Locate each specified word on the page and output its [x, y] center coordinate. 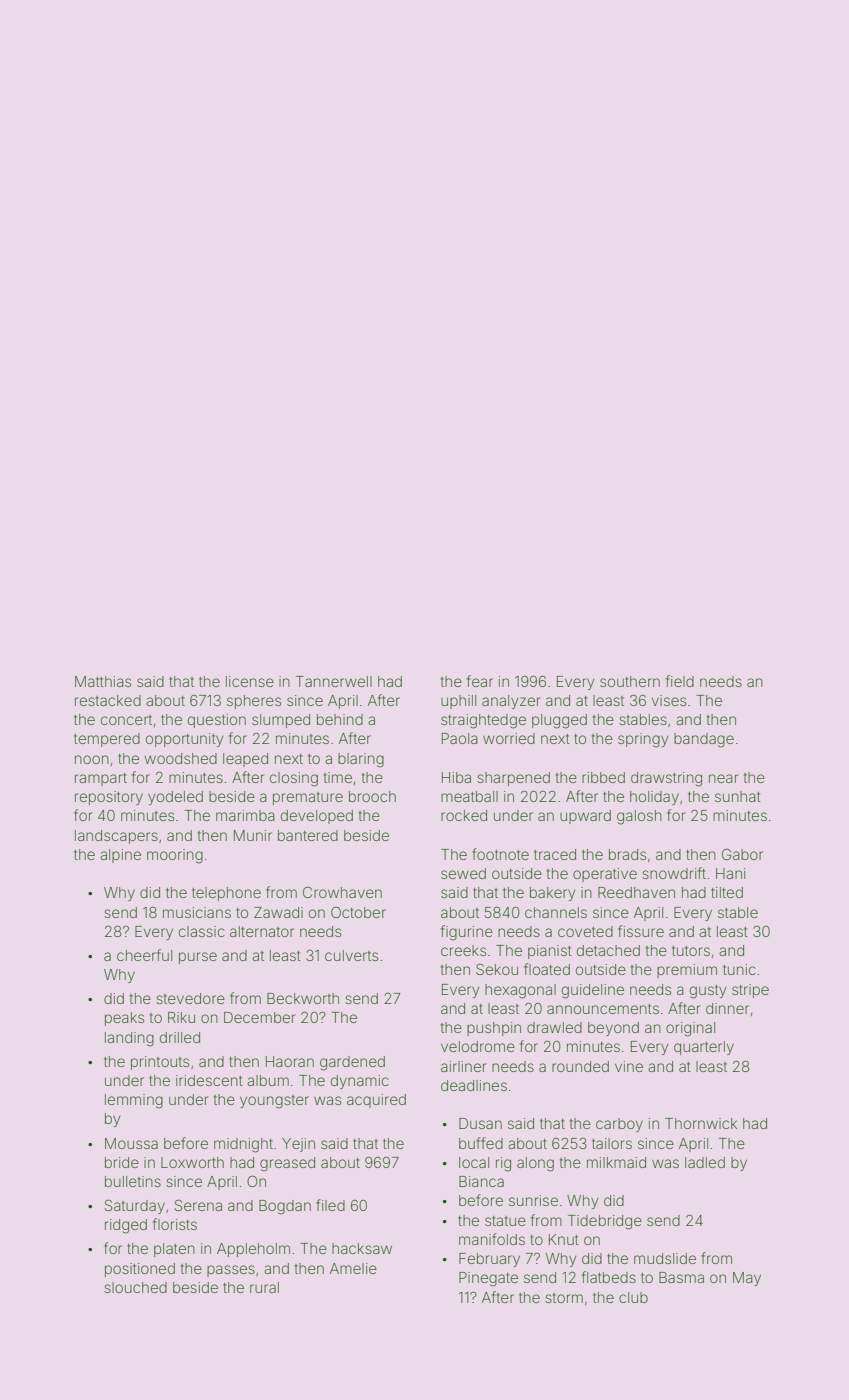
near [723, 778]
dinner [727, 1008]
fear [480, 681]
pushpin [494, 1029]
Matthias [103, 681]
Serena [198, 1205]
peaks [124, 1019]
